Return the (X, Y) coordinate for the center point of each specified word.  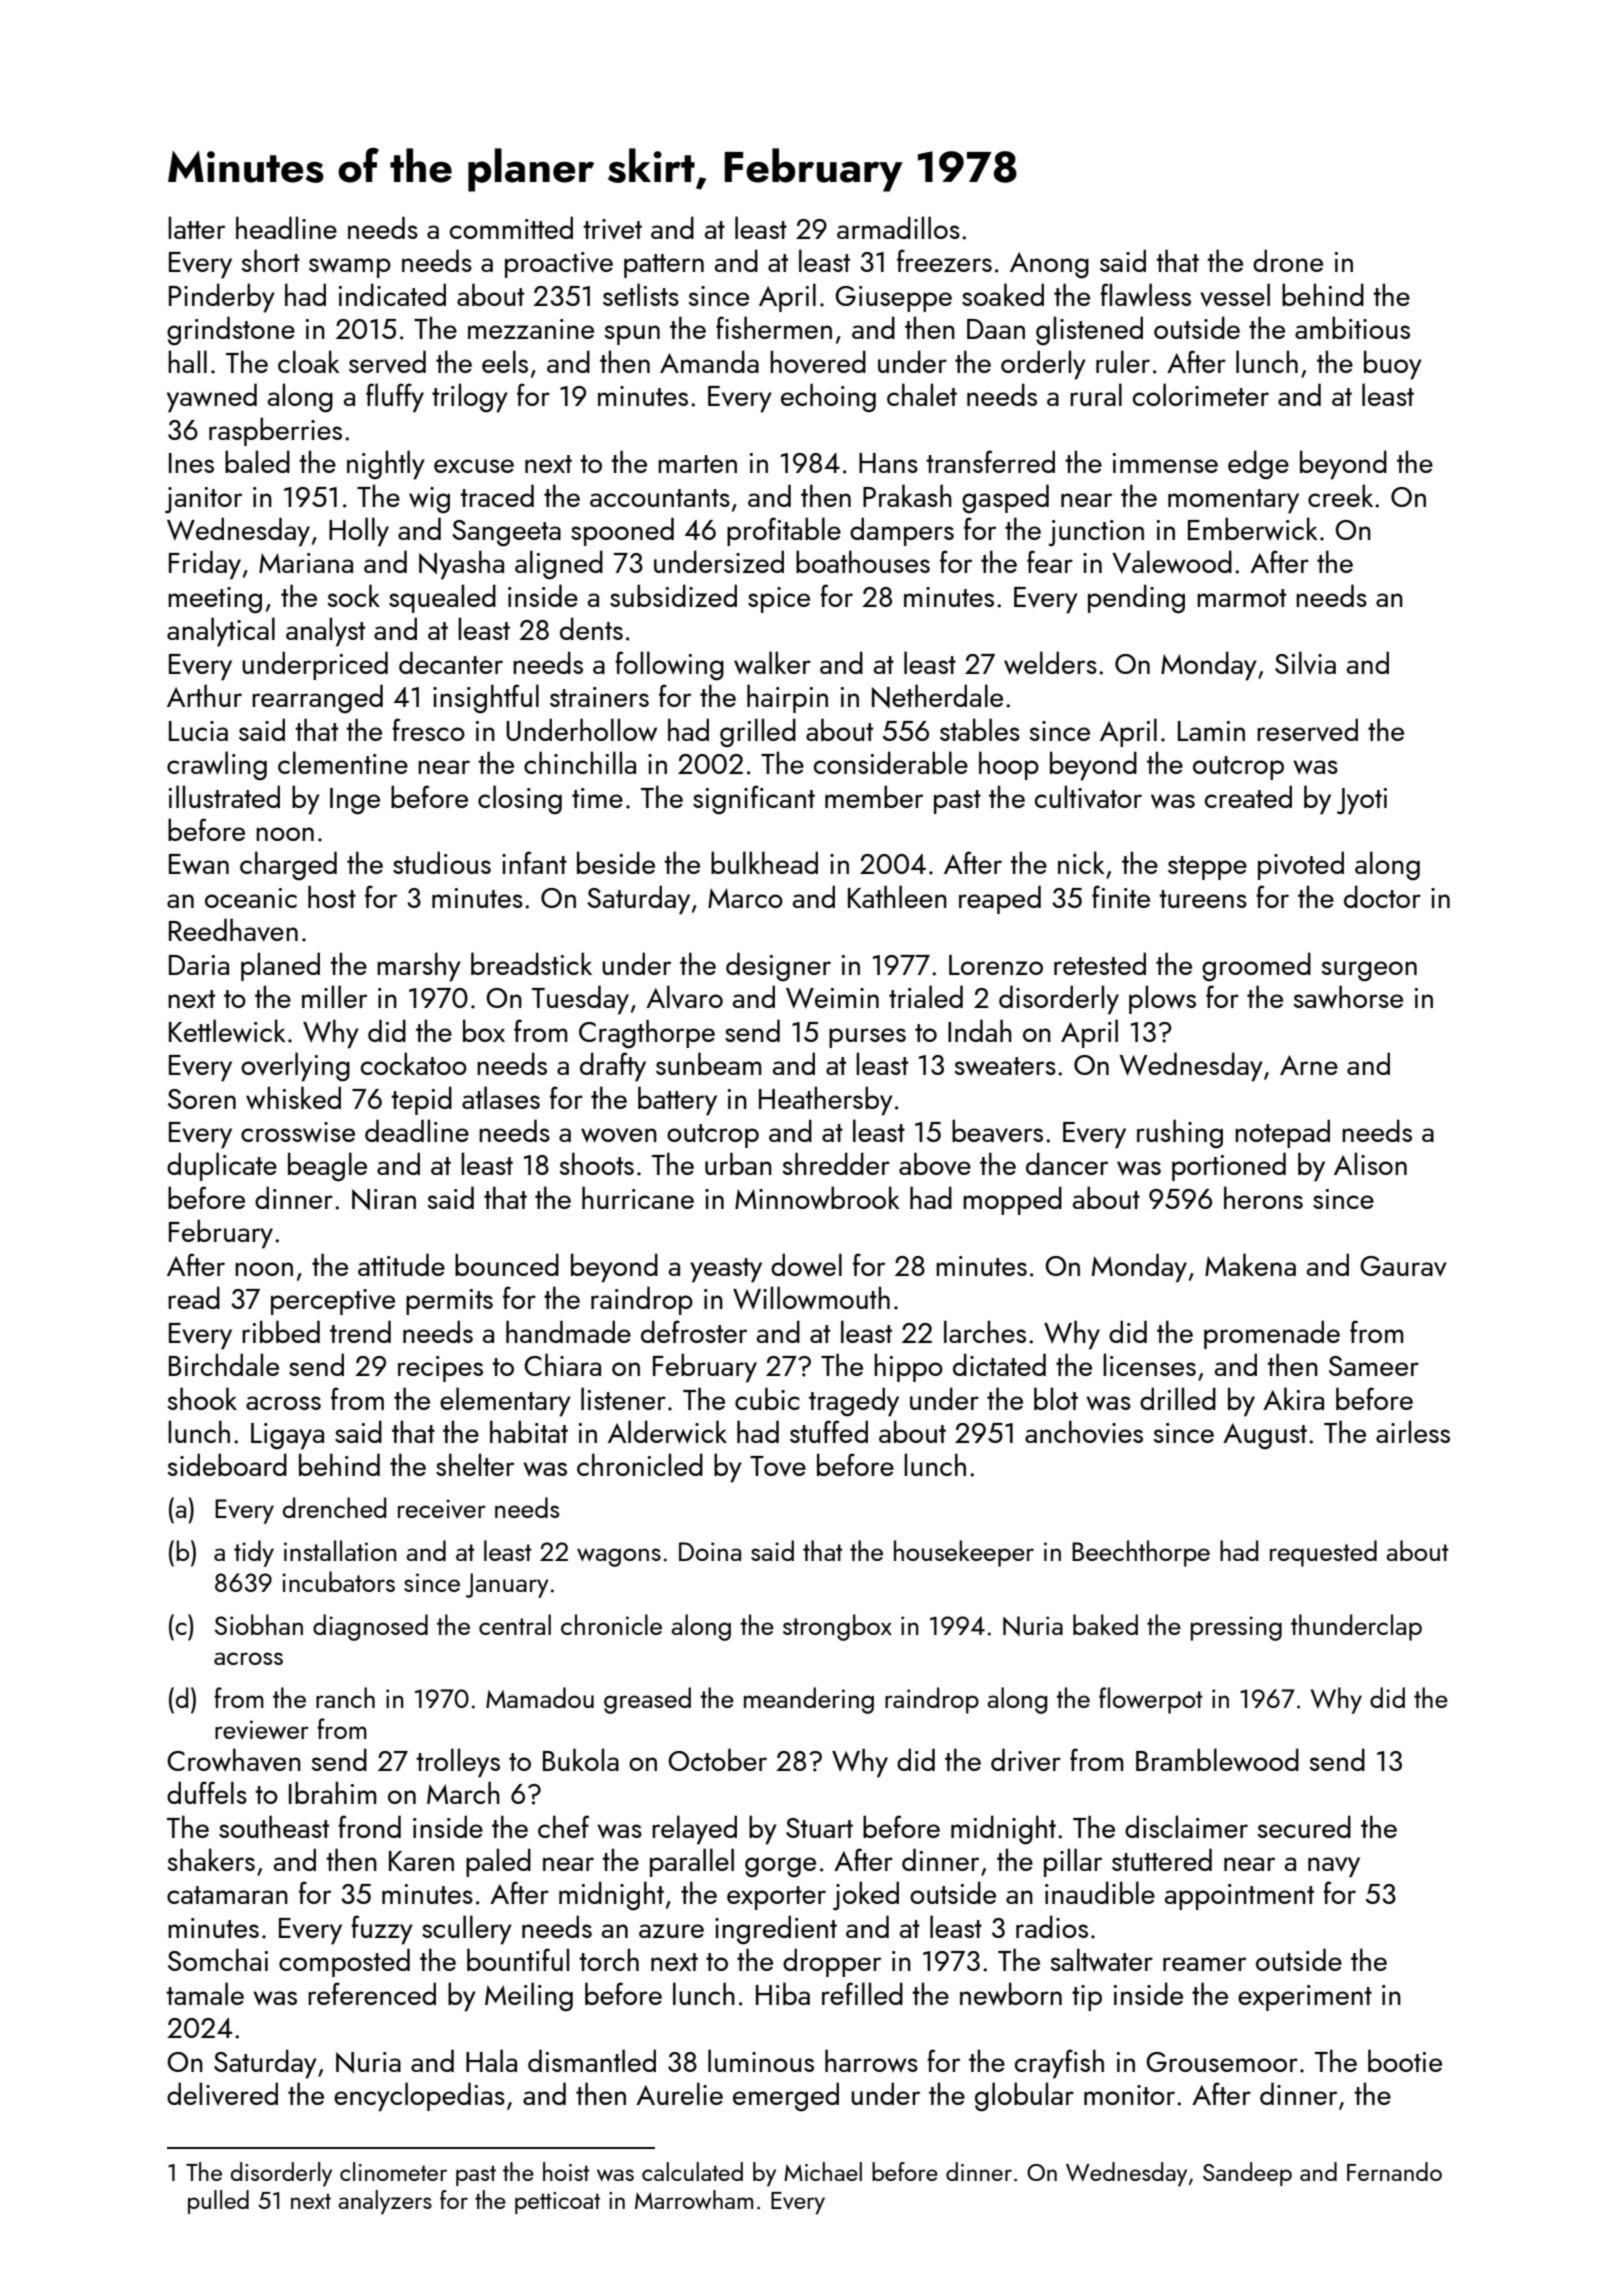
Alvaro (684, 996)
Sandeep (1247, 2174)
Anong (1049, 265)
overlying (295, 1067)
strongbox (837, 1627)
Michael (823, 2171)
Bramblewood (1217, 1759)
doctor (1382, 896)
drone (1288, 260)
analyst (325, 632)
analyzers (385, 2202)
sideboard (227, 1464)
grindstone (231, 331)
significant (754, 799)
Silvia (1305, 662)
